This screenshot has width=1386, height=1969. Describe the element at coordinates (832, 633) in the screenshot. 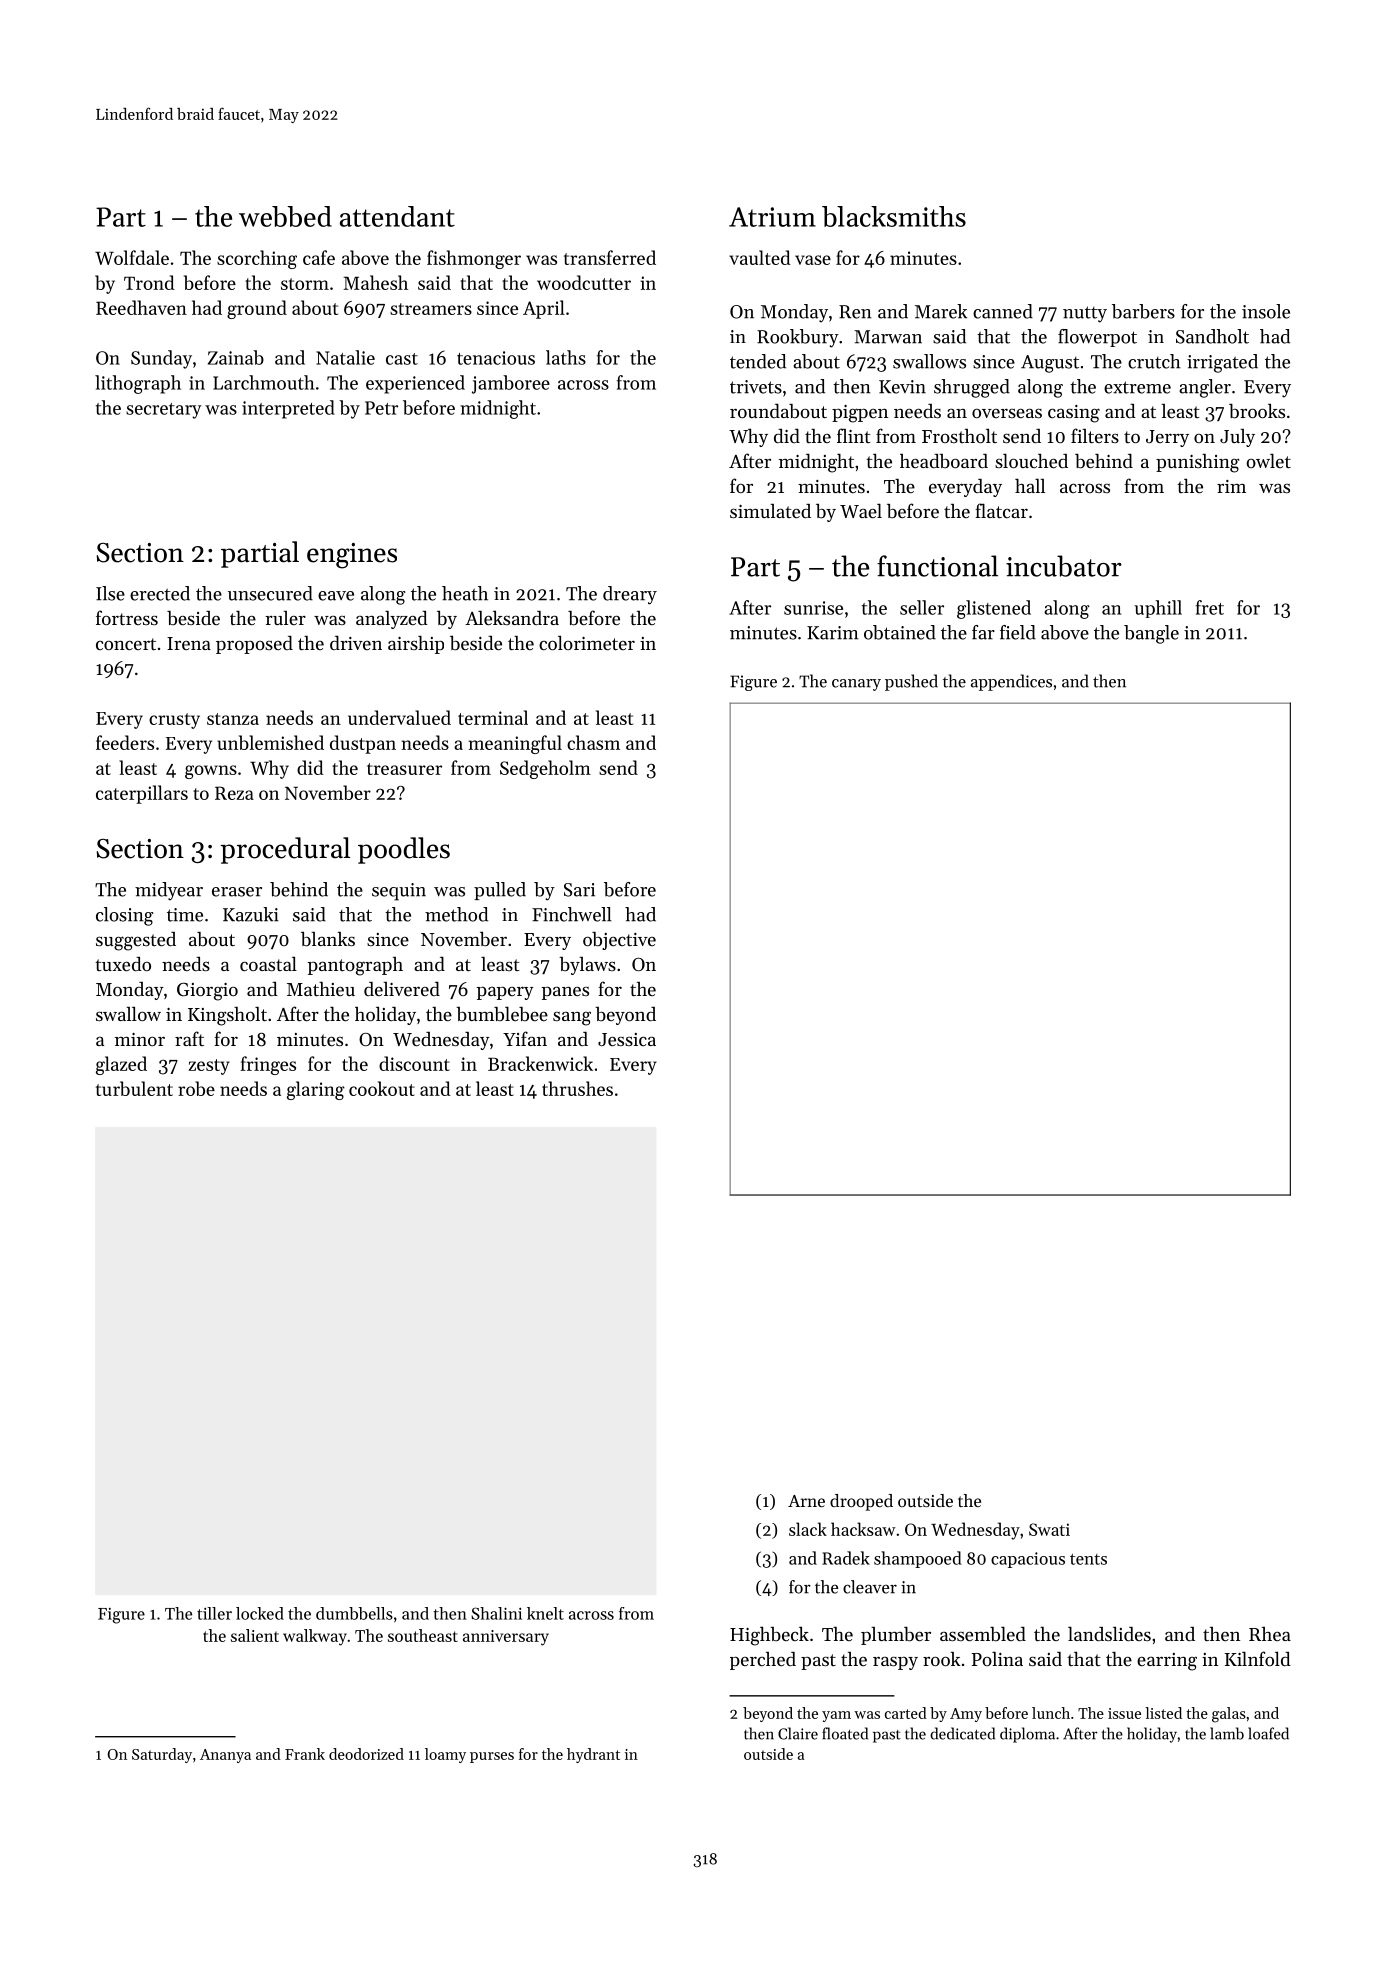

I see `Karim` at that location.
